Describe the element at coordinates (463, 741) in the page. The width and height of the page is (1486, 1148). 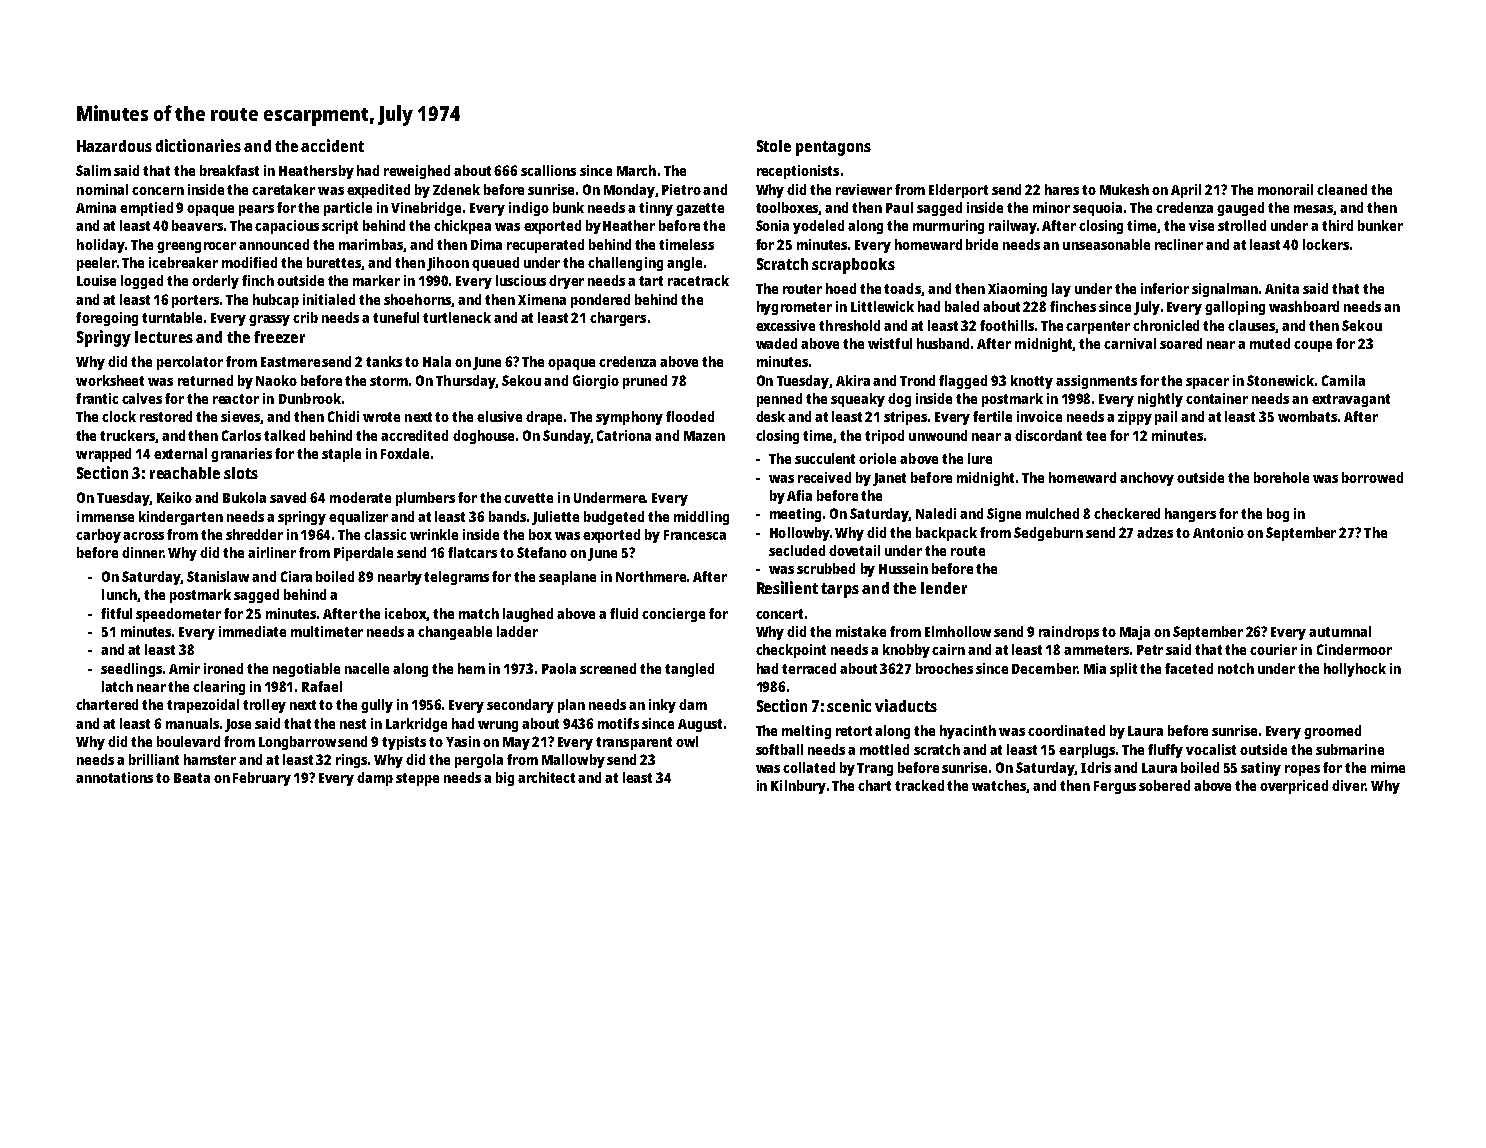
I see `Yasin` at that location.
